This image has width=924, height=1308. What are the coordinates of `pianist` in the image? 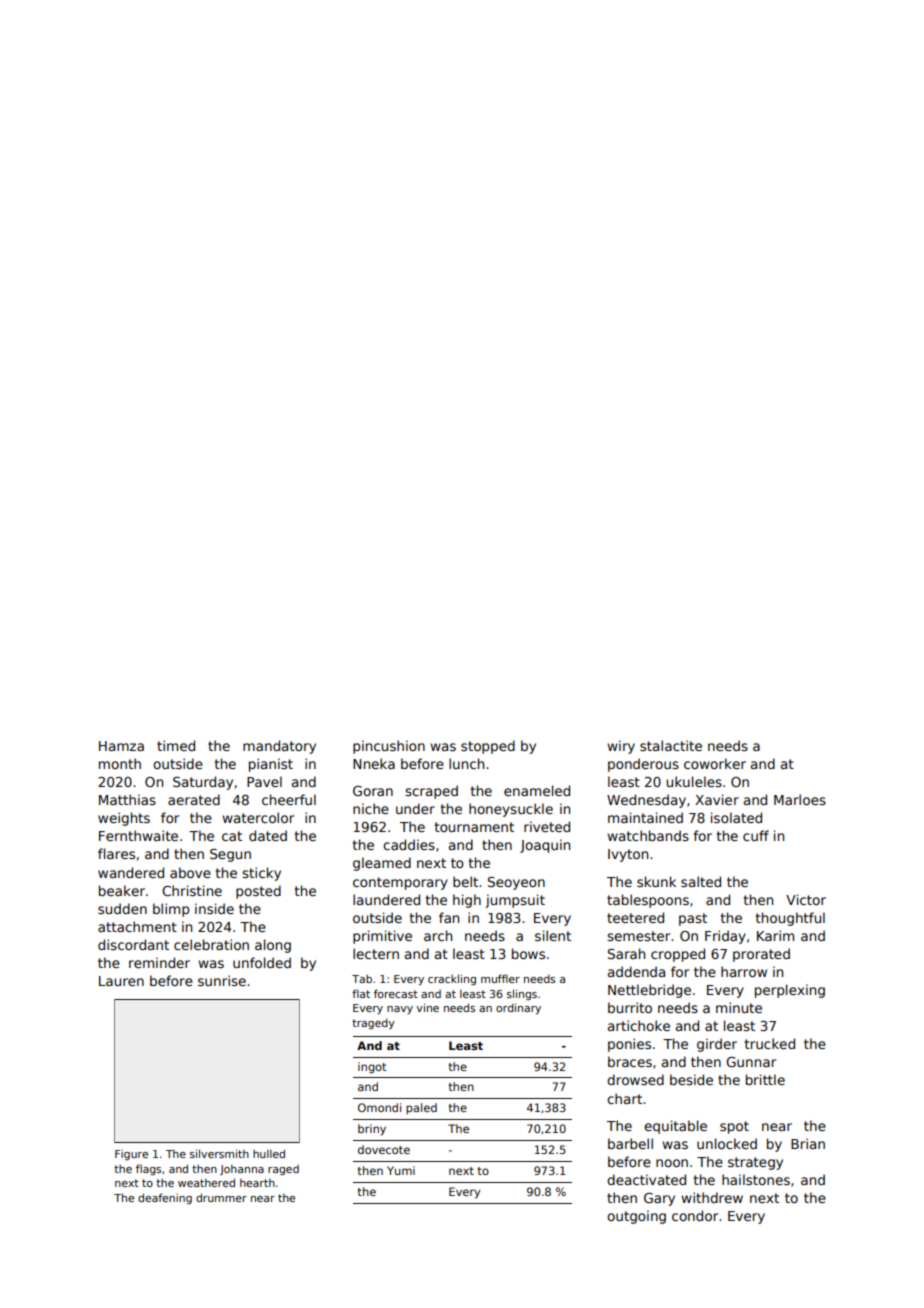 It's located at (271, 765).
